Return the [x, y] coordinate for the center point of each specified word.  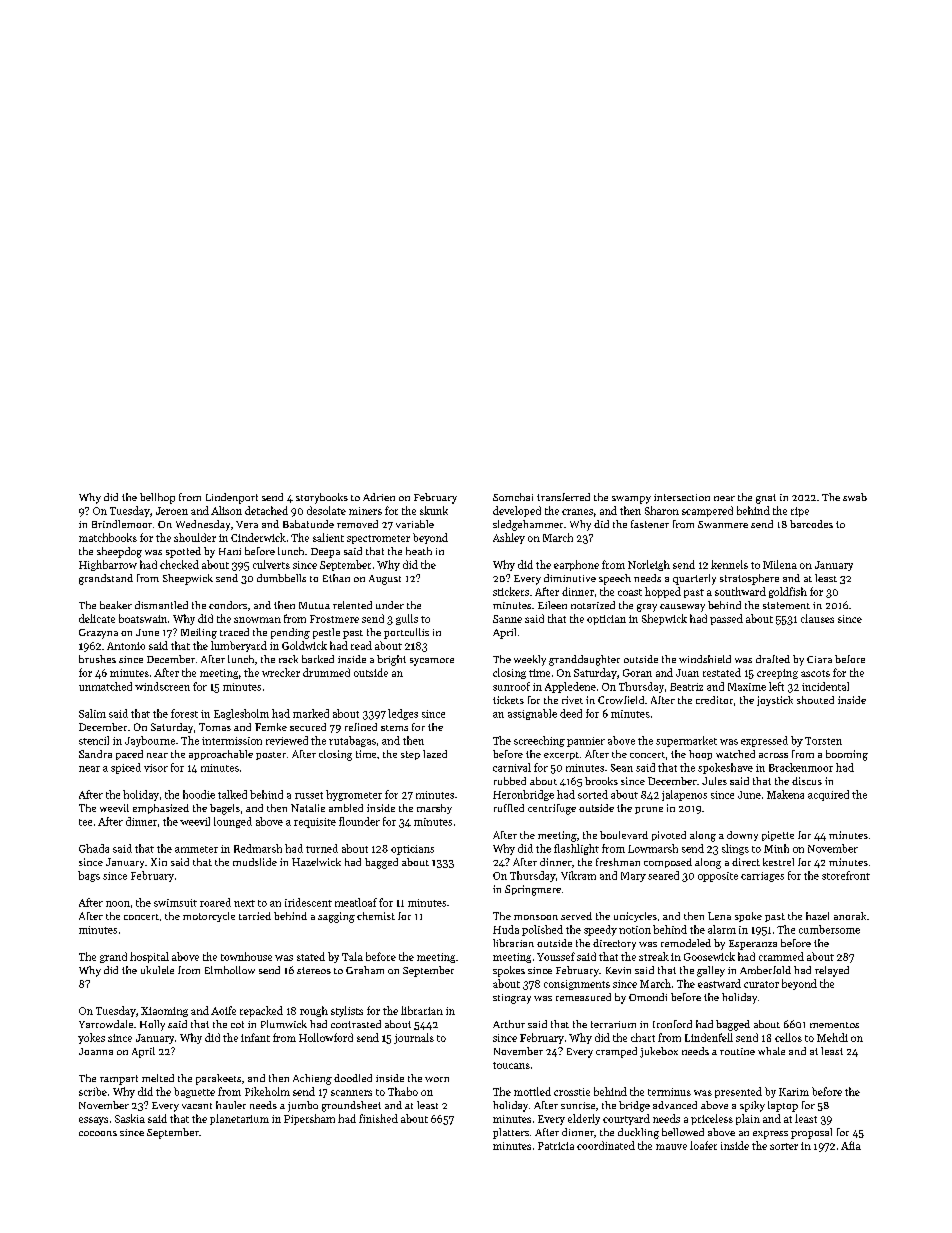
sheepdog [119, 552]
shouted [815, 700]
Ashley [509, 538]
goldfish [788, 592]
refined [361, 727]
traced [234, 632]
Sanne [507, 619]
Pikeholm [267, 1091]
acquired [828, 795]
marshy [434, 809]
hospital [149, 957]
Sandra [95, 754]
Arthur [509, 1024]
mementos [834, 1025]
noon [118, 904]
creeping [777, 674]
